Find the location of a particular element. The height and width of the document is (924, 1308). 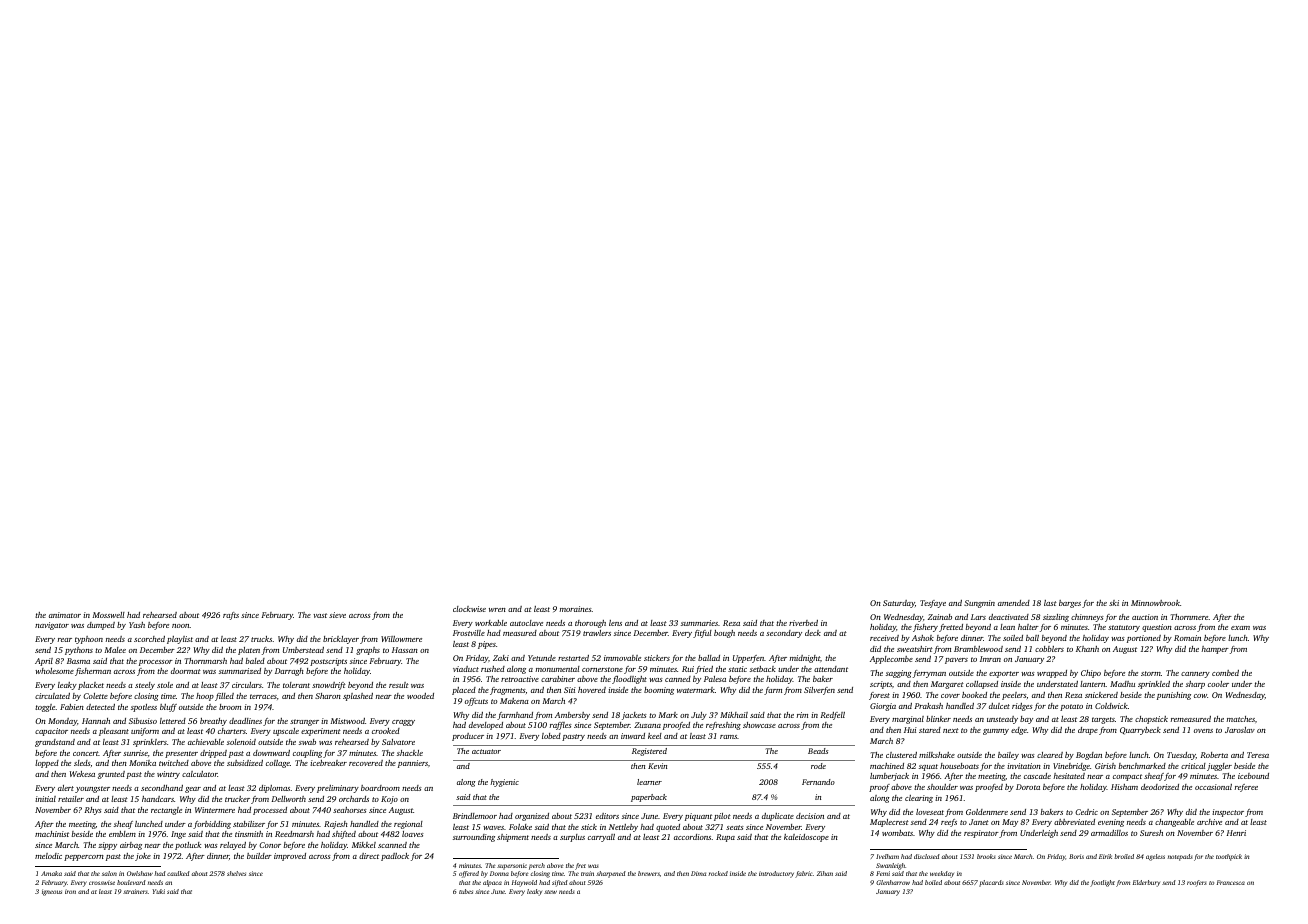

shelves is located at coordinates (236, 873).
